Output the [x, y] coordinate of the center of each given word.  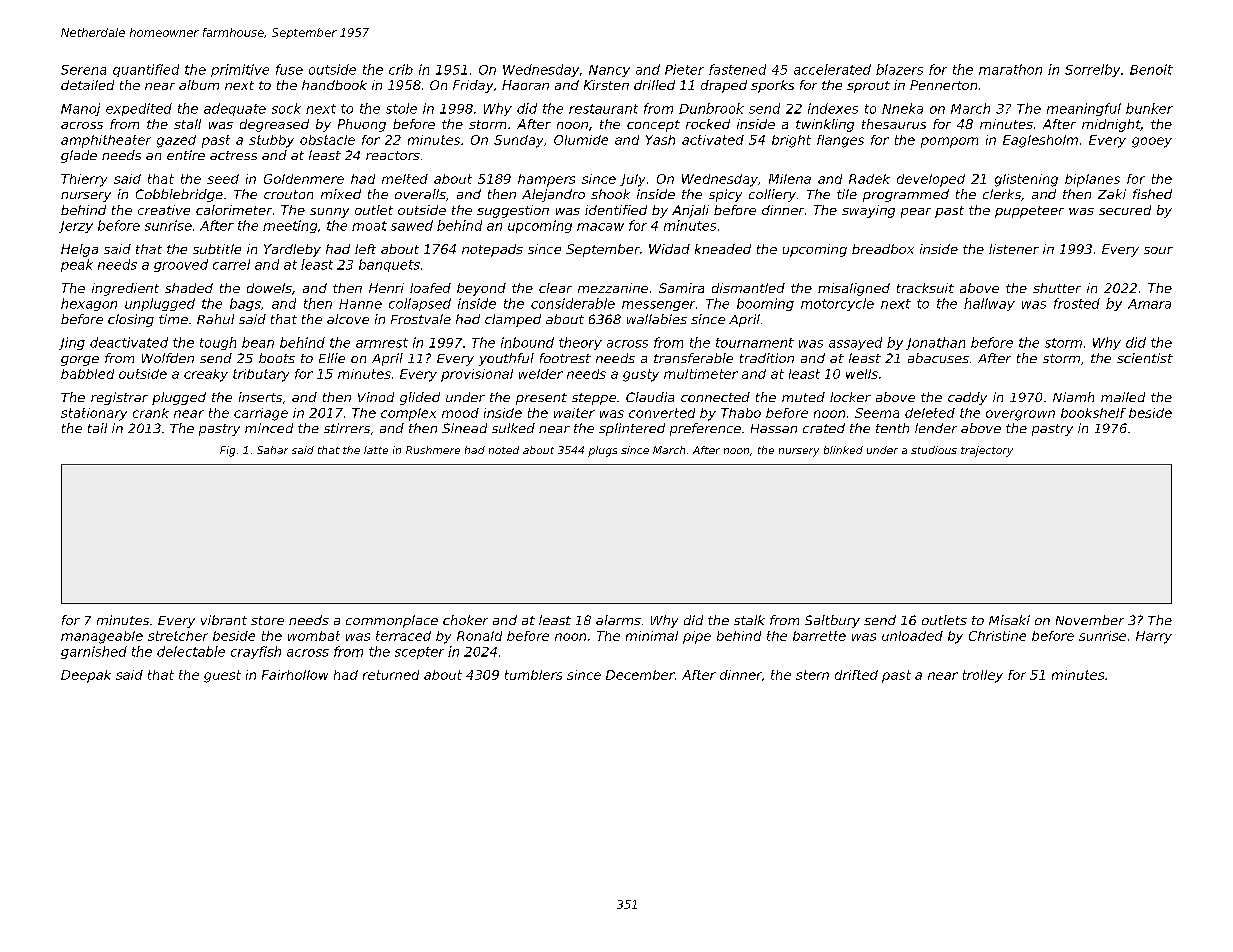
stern [812, 675]
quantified [146, 70]
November [1090, 620]
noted [504, 450]
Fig [227, 451]
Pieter [684, 69]
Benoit [1151, 69]
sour [1158, 250]
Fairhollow [295, 675]
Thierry [84, 180]
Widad [669, 249]
